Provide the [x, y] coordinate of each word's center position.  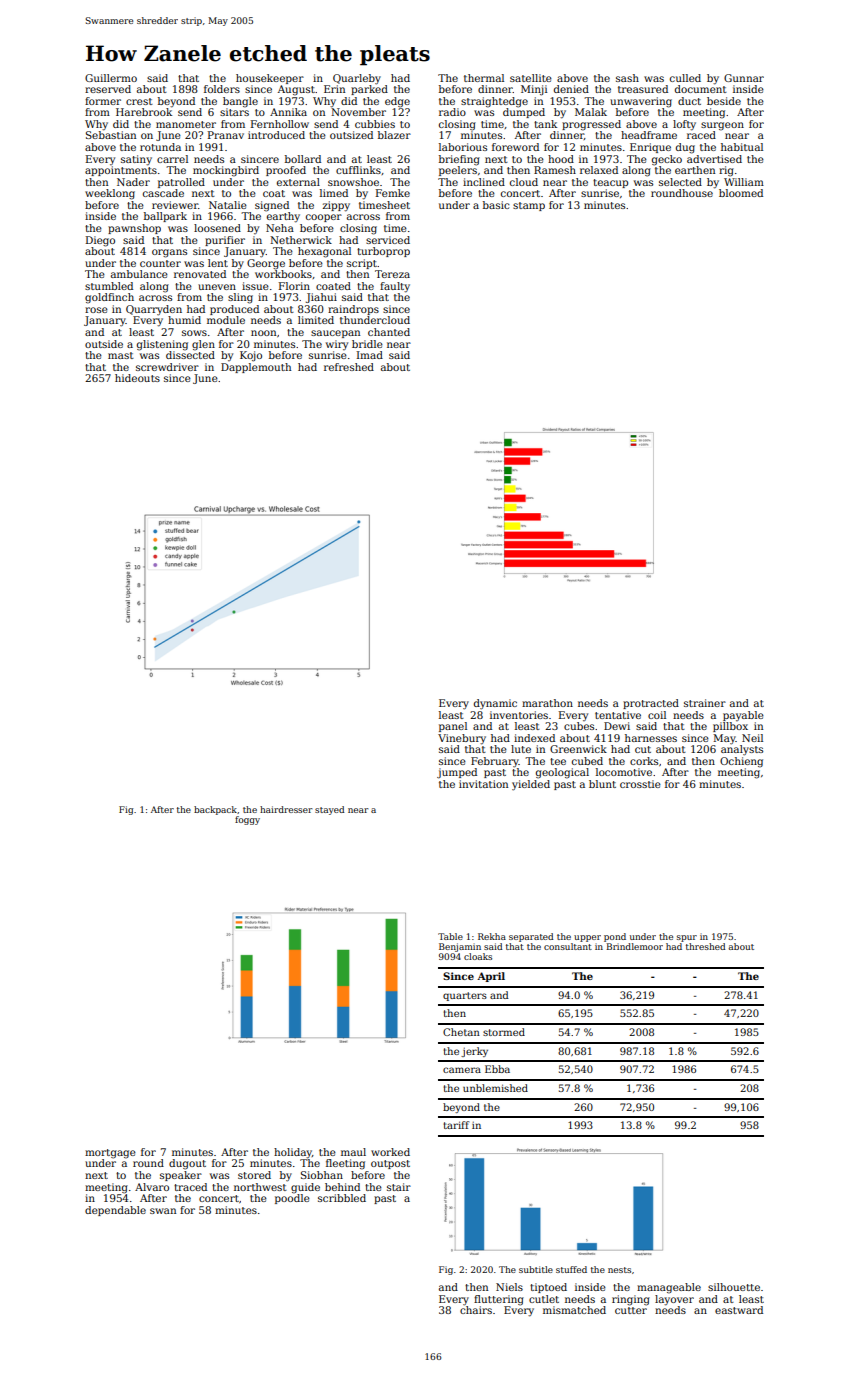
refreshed [349, 367]
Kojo [251, 356]
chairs [476, 1310]
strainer [705, 703]
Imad [370, 355]
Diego [100, 241]
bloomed [741, 193]
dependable [115, 1211]
